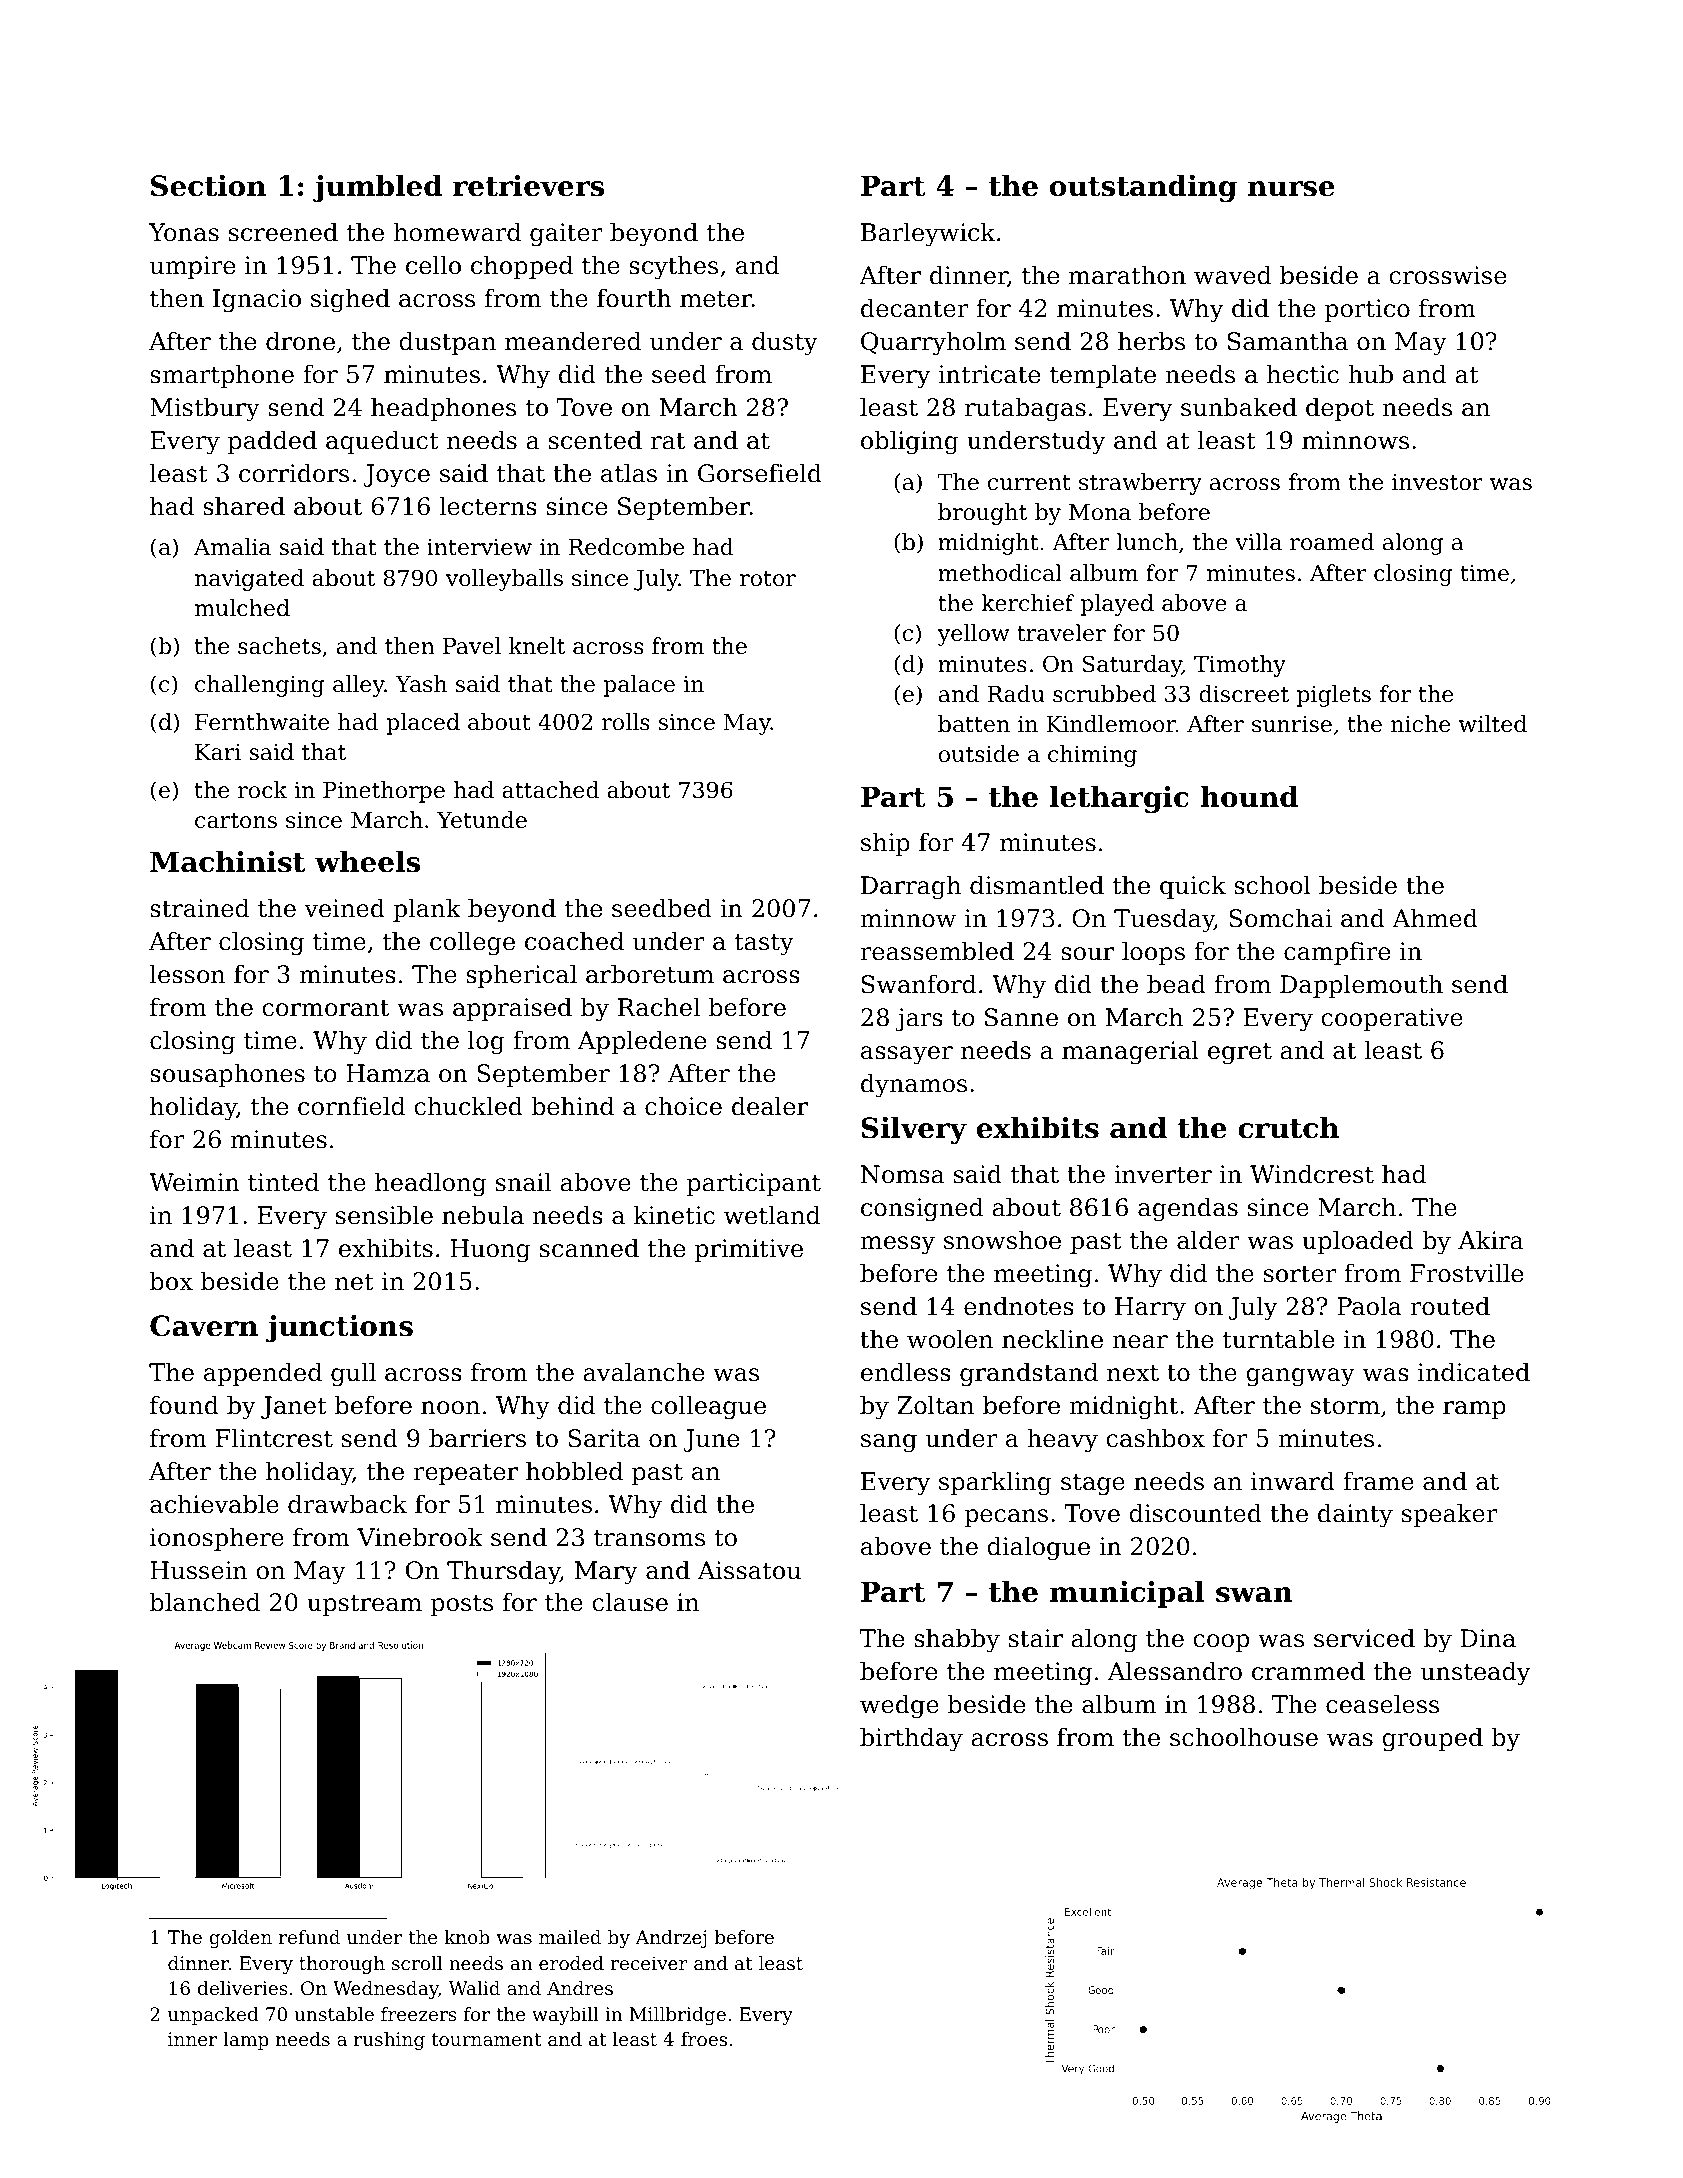 The width and height of the page is (1683, 2178). I want to click on Weimin, so click(194, 1182).
